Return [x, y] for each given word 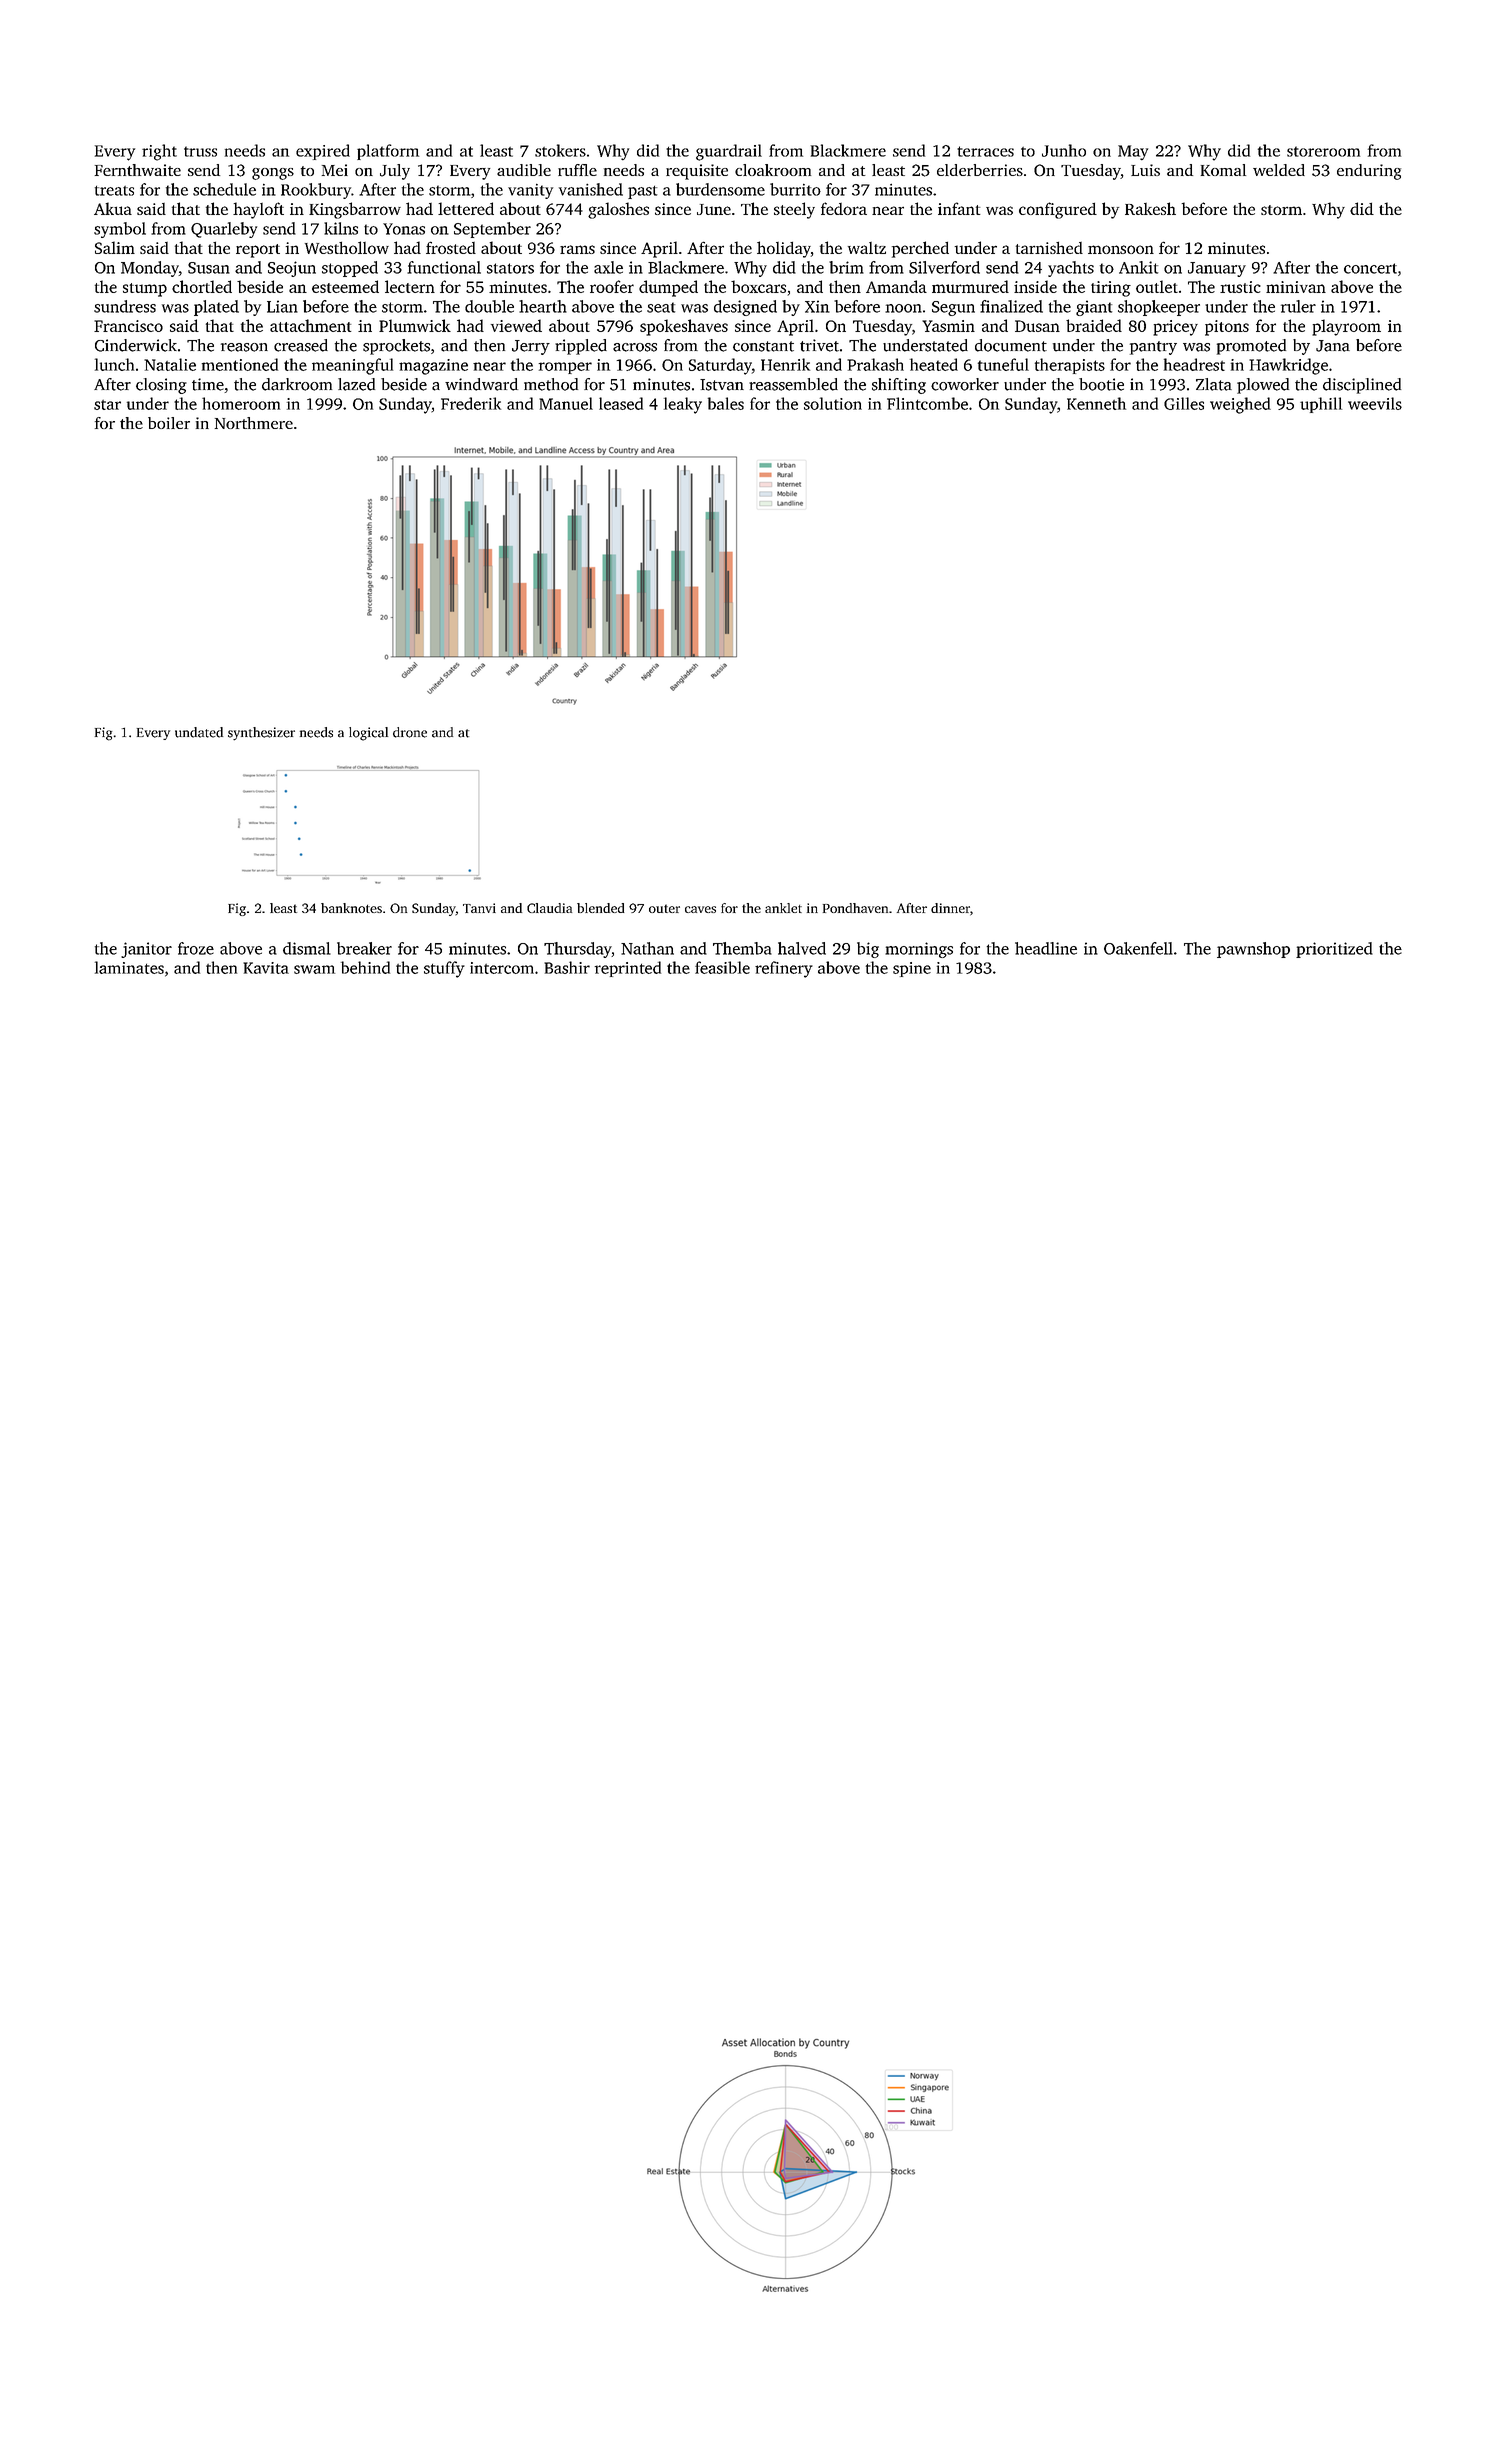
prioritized [1334, 950]
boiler [169, 423]
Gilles [1184, 403]
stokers [560, 150]
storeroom [1323, 151]
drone [410, 732]
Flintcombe [927, 403]
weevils [1375, 403]
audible [524, 170]
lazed [356, 384]
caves [700, 909]
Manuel [566, 403]
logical [368, 734]
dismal [307, 948]
